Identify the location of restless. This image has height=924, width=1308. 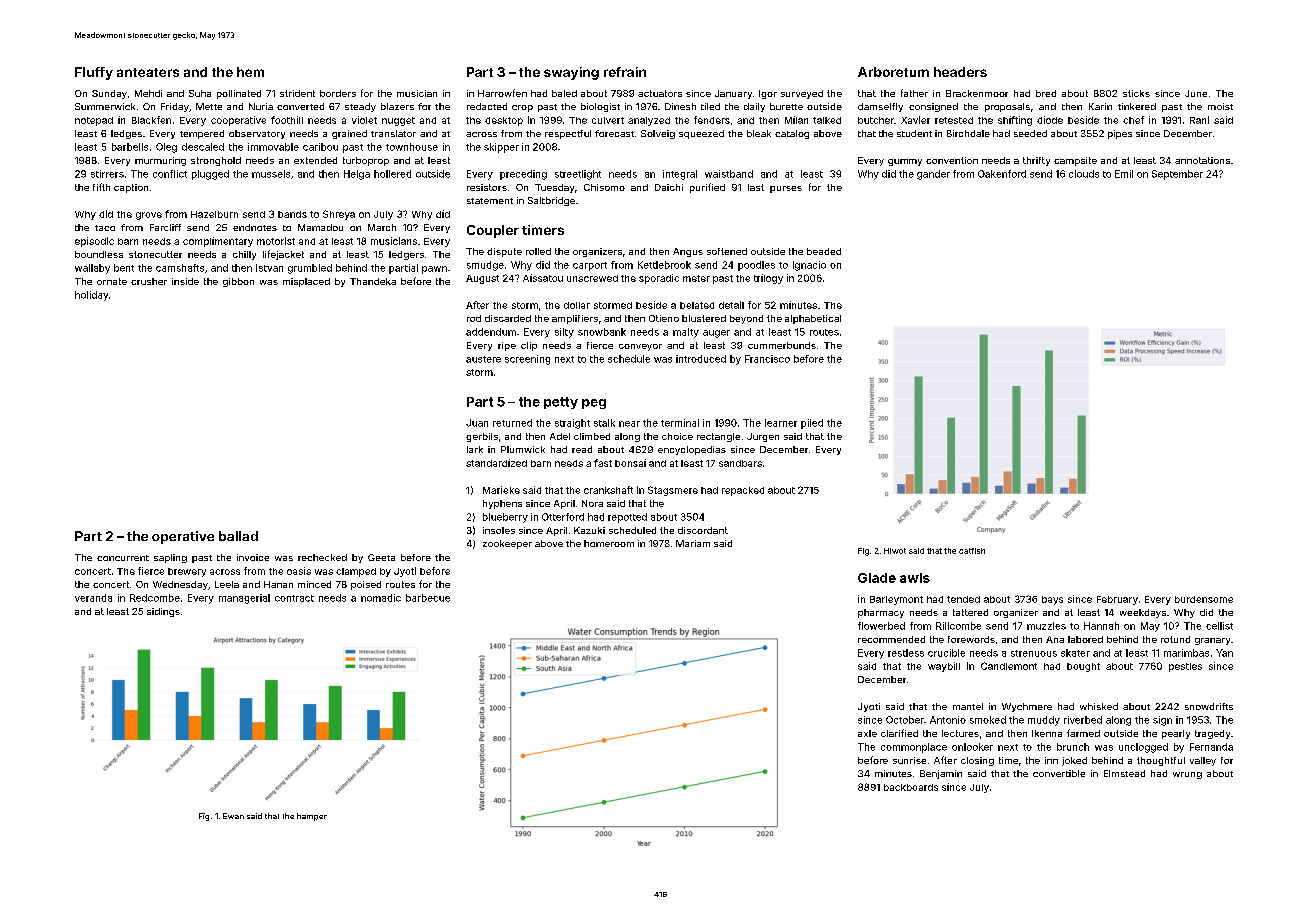
(906, 653).
